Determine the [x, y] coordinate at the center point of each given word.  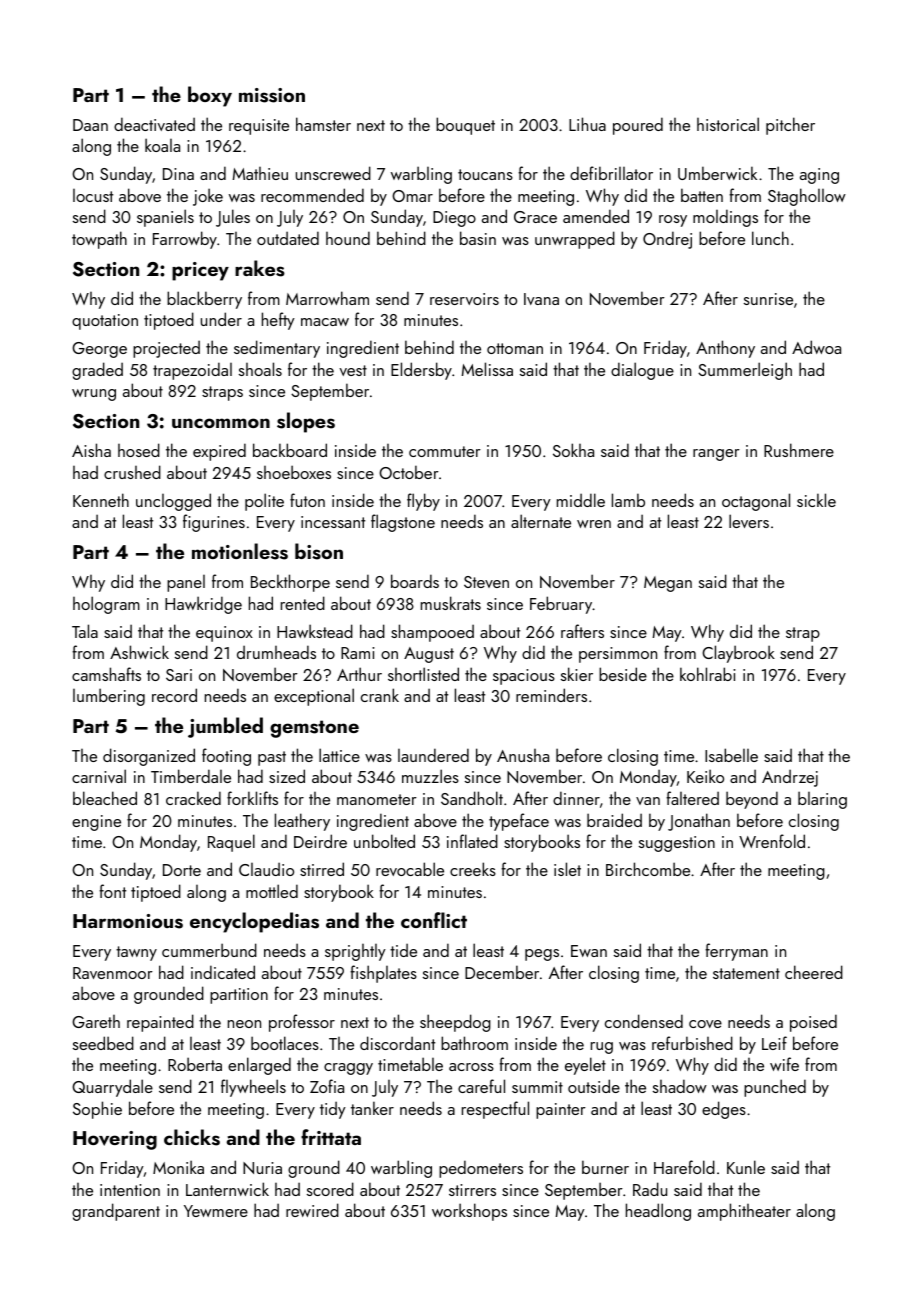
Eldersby [421, 371]
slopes [306, 422]
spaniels [165, 218]
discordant [397, 1043]
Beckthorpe [290, 583]
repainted [160, 1023]
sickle [816, 500]
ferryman [736, 952]
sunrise [768, 299]
